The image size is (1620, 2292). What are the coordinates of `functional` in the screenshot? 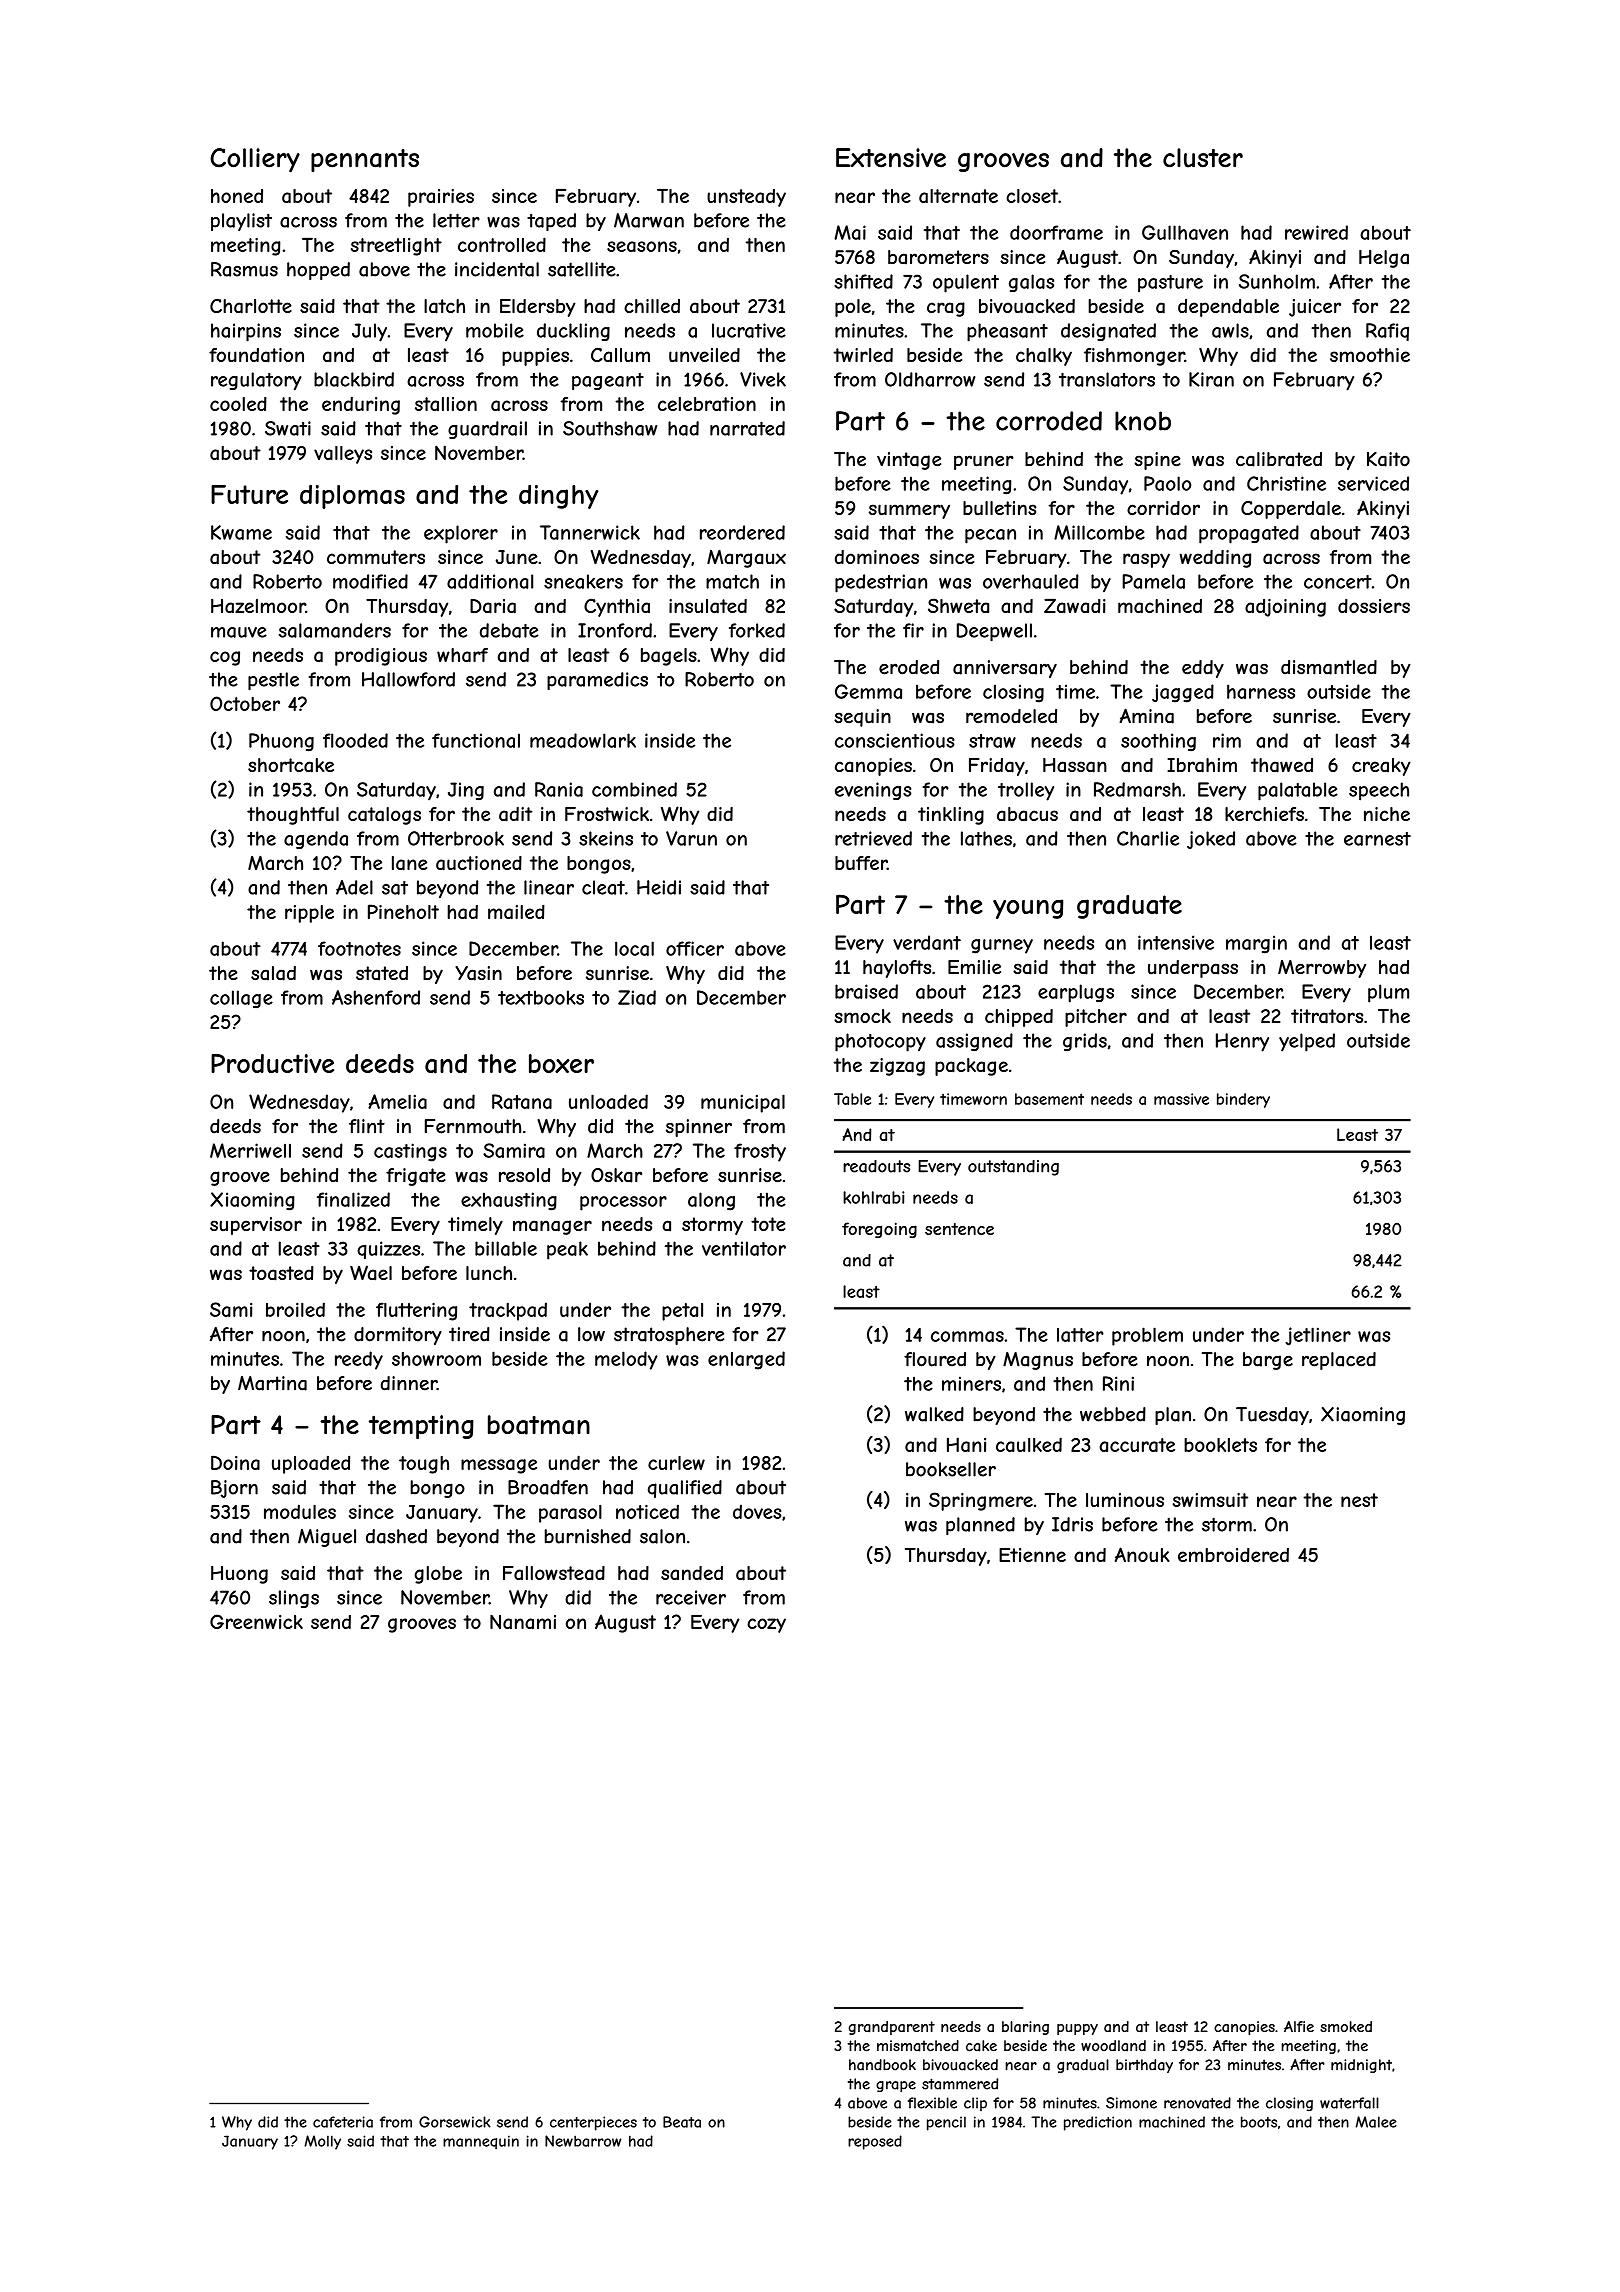 It's located at (476, 740).
